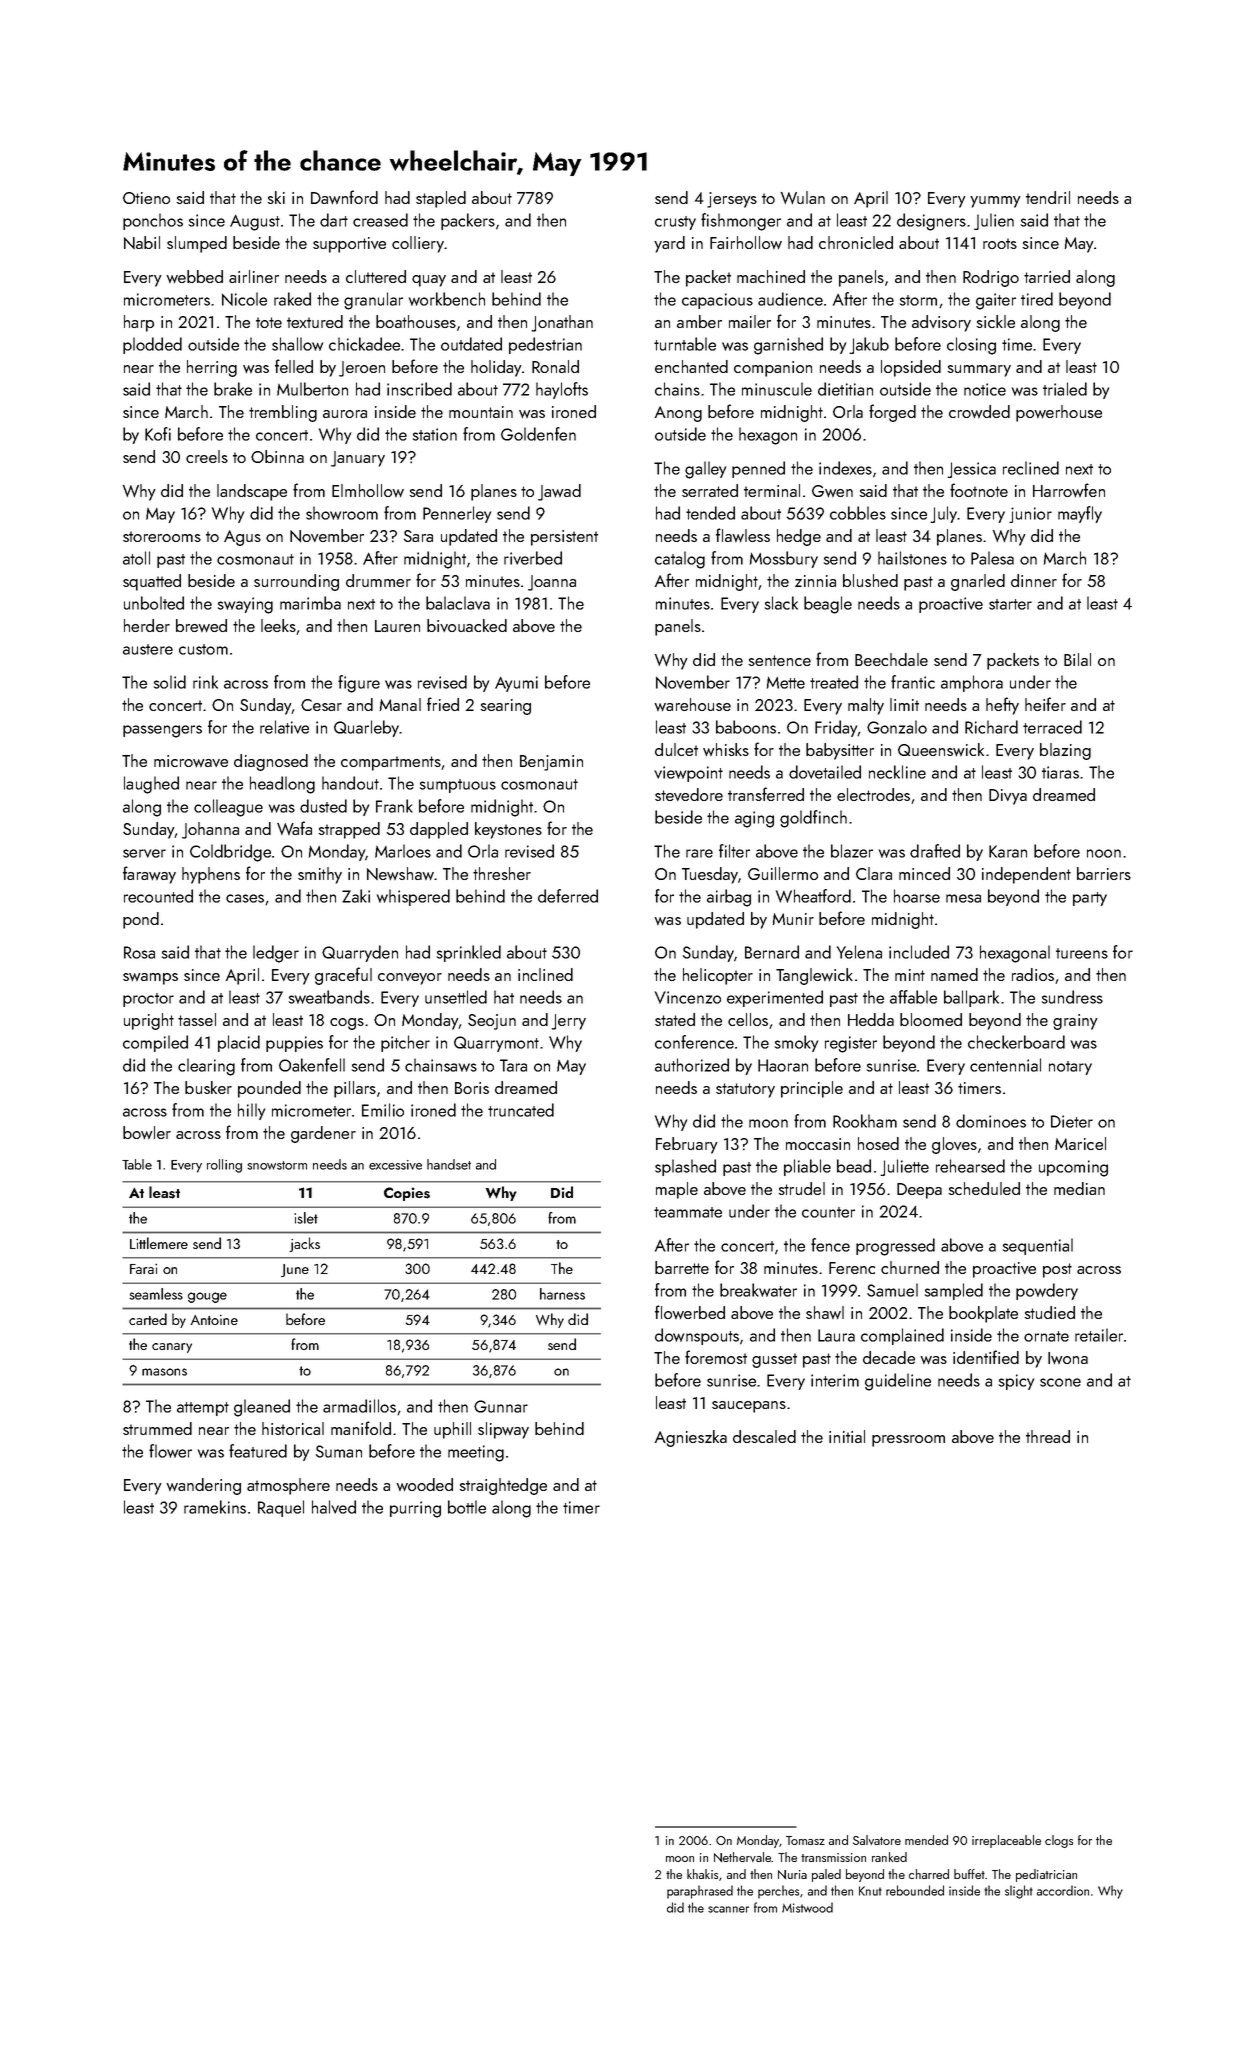 This screenshot has height=2069, width=1256. I want to click on scanner, so click(728, 1909).
